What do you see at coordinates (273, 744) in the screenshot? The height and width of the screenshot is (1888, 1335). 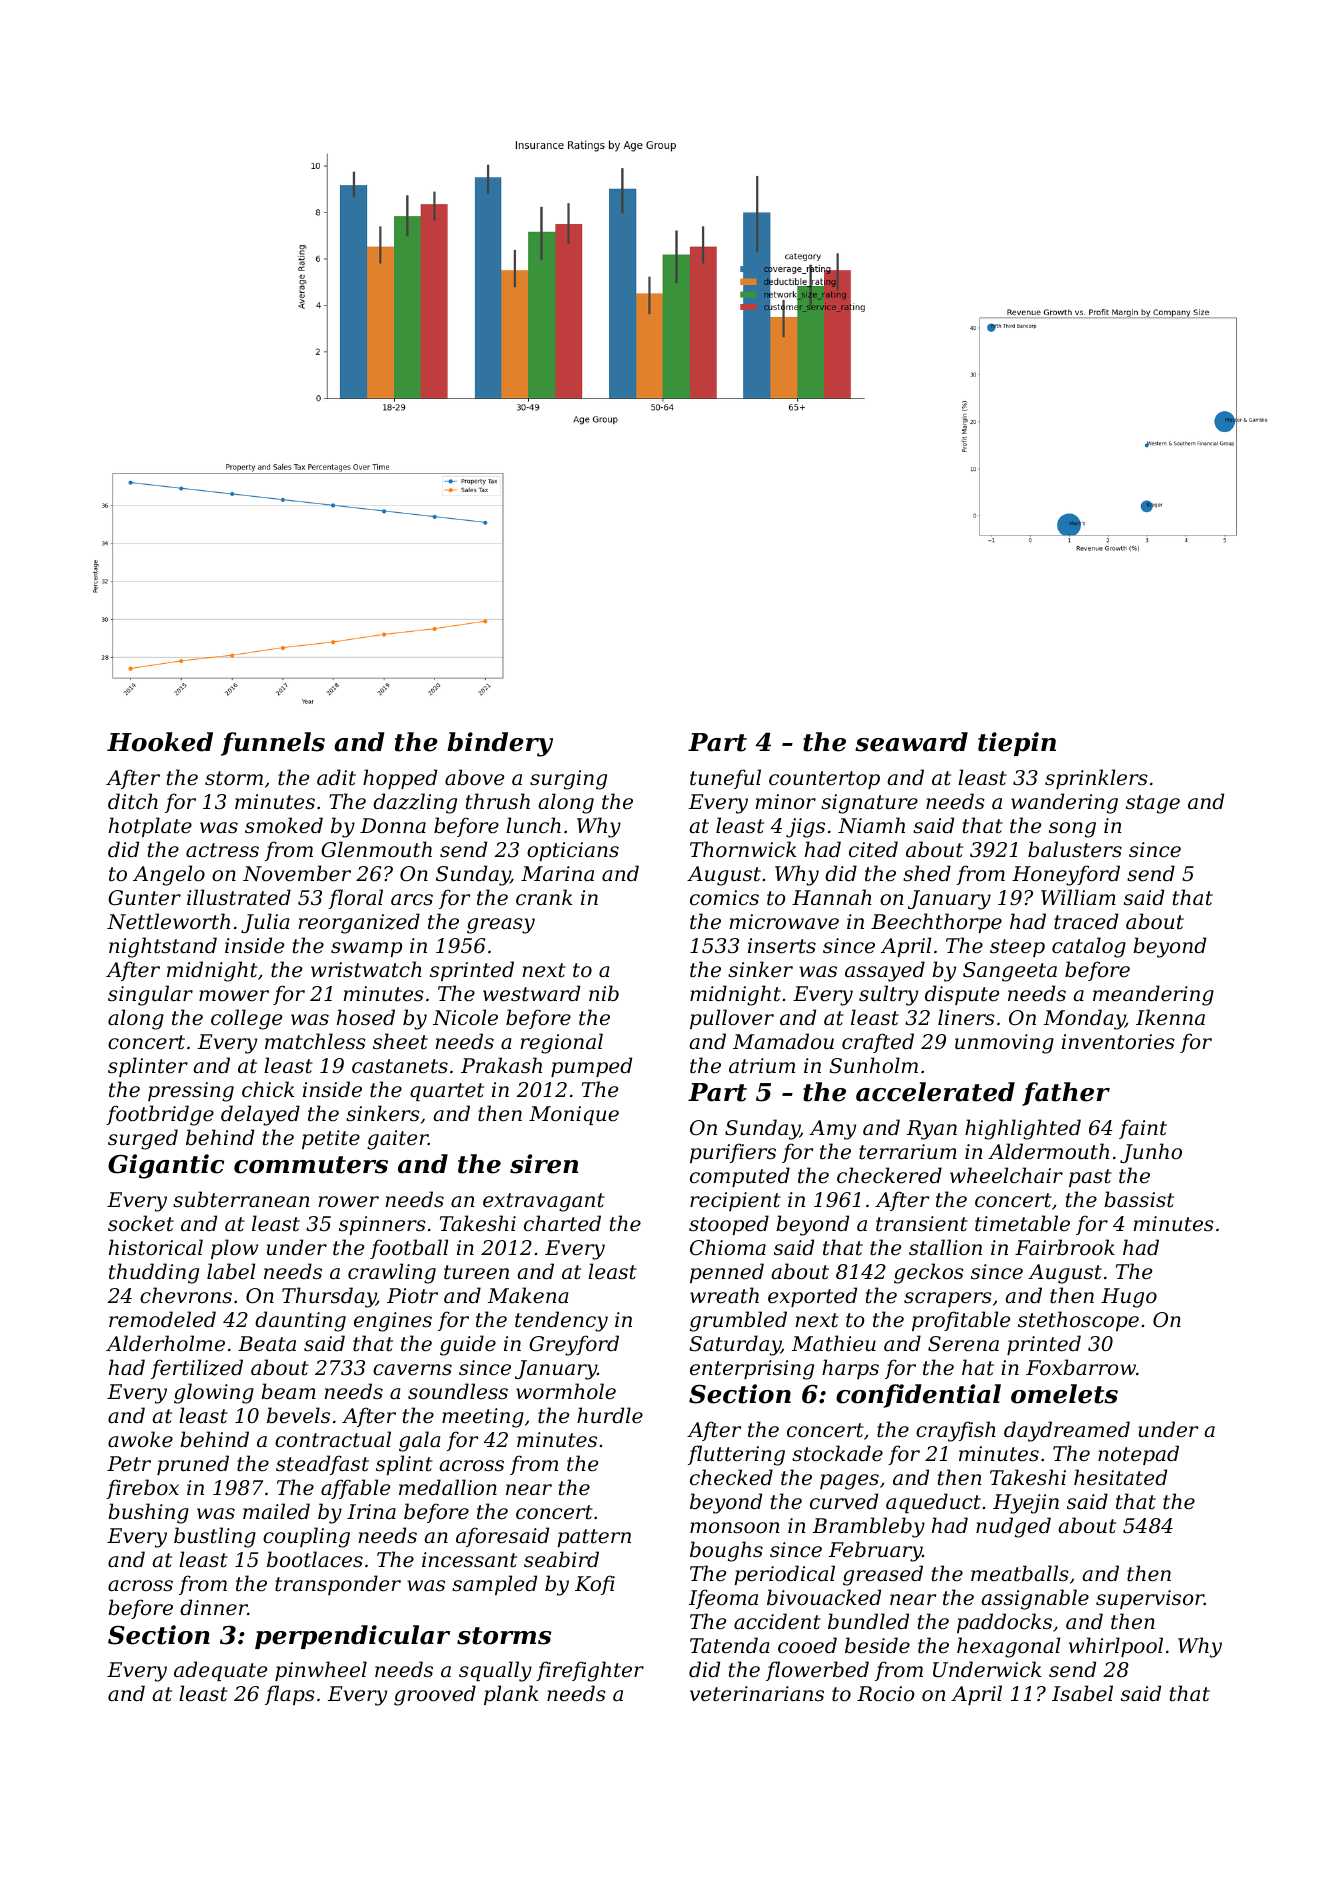 I see `funnels` at bounding box center [273, 744].
